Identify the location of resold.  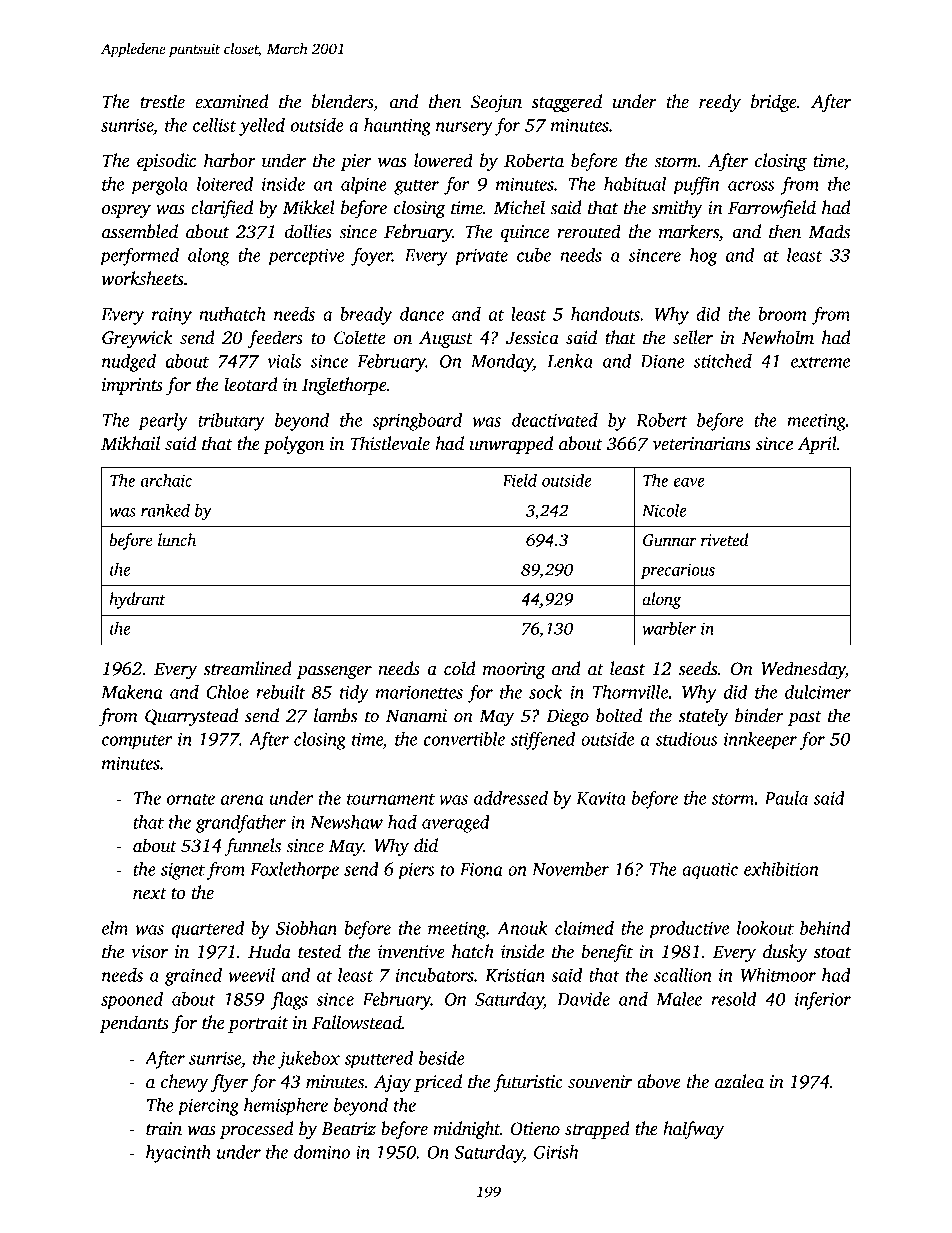
(733, 999).
